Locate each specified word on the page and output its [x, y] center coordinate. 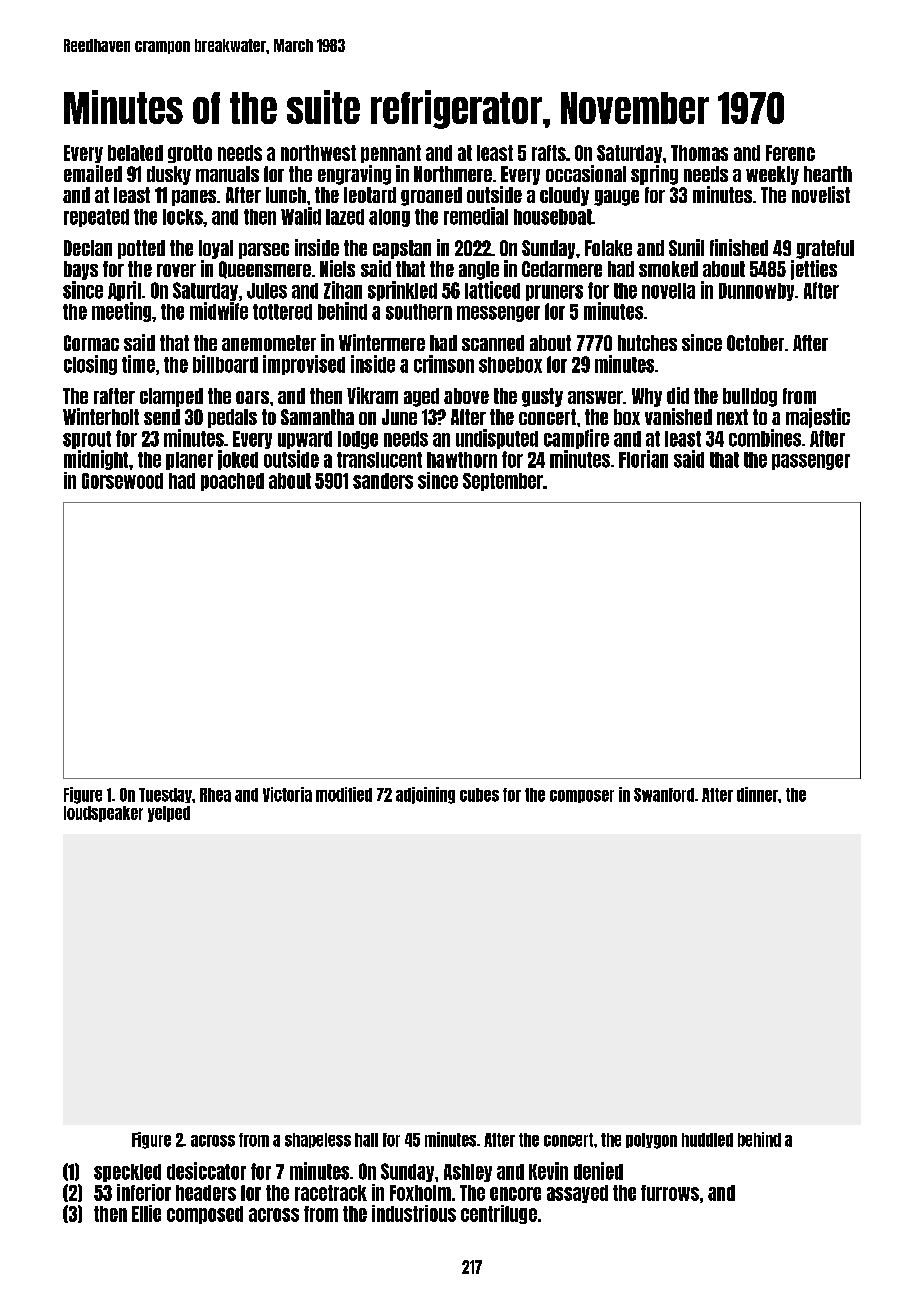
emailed [93, 173]
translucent [379, 460]
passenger [811, 462]
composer [582, 796]
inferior [144, 1192]
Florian [643, 459]
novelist [821, 194]
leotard [370, 195]
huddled [707, 1140]
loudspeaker [103, 814]
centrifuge [499, 1214]
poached [232, 482]
